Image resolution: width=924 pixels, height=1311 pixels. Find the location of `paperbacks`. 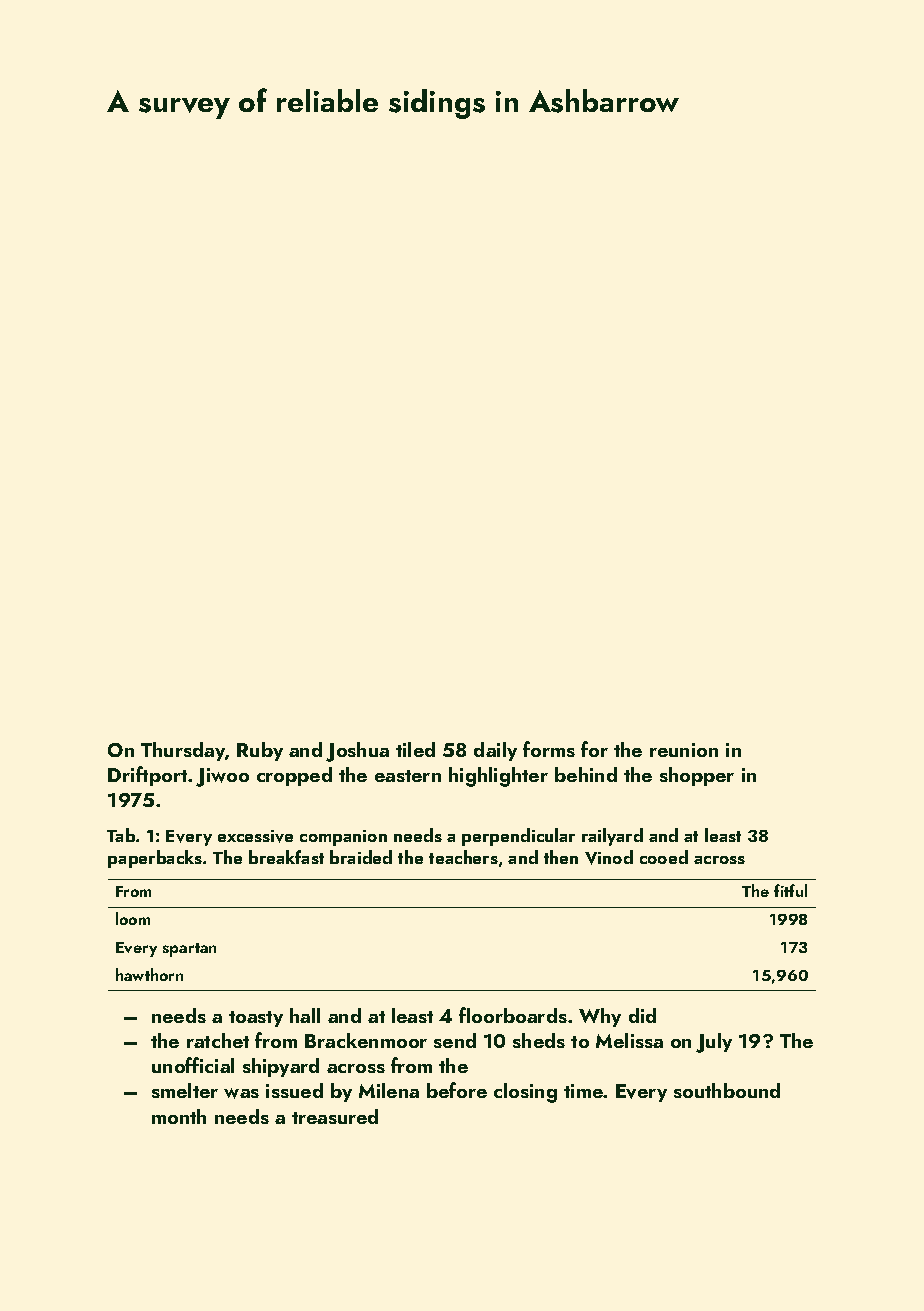

paperbacks is located at coordinates (155, 859).
